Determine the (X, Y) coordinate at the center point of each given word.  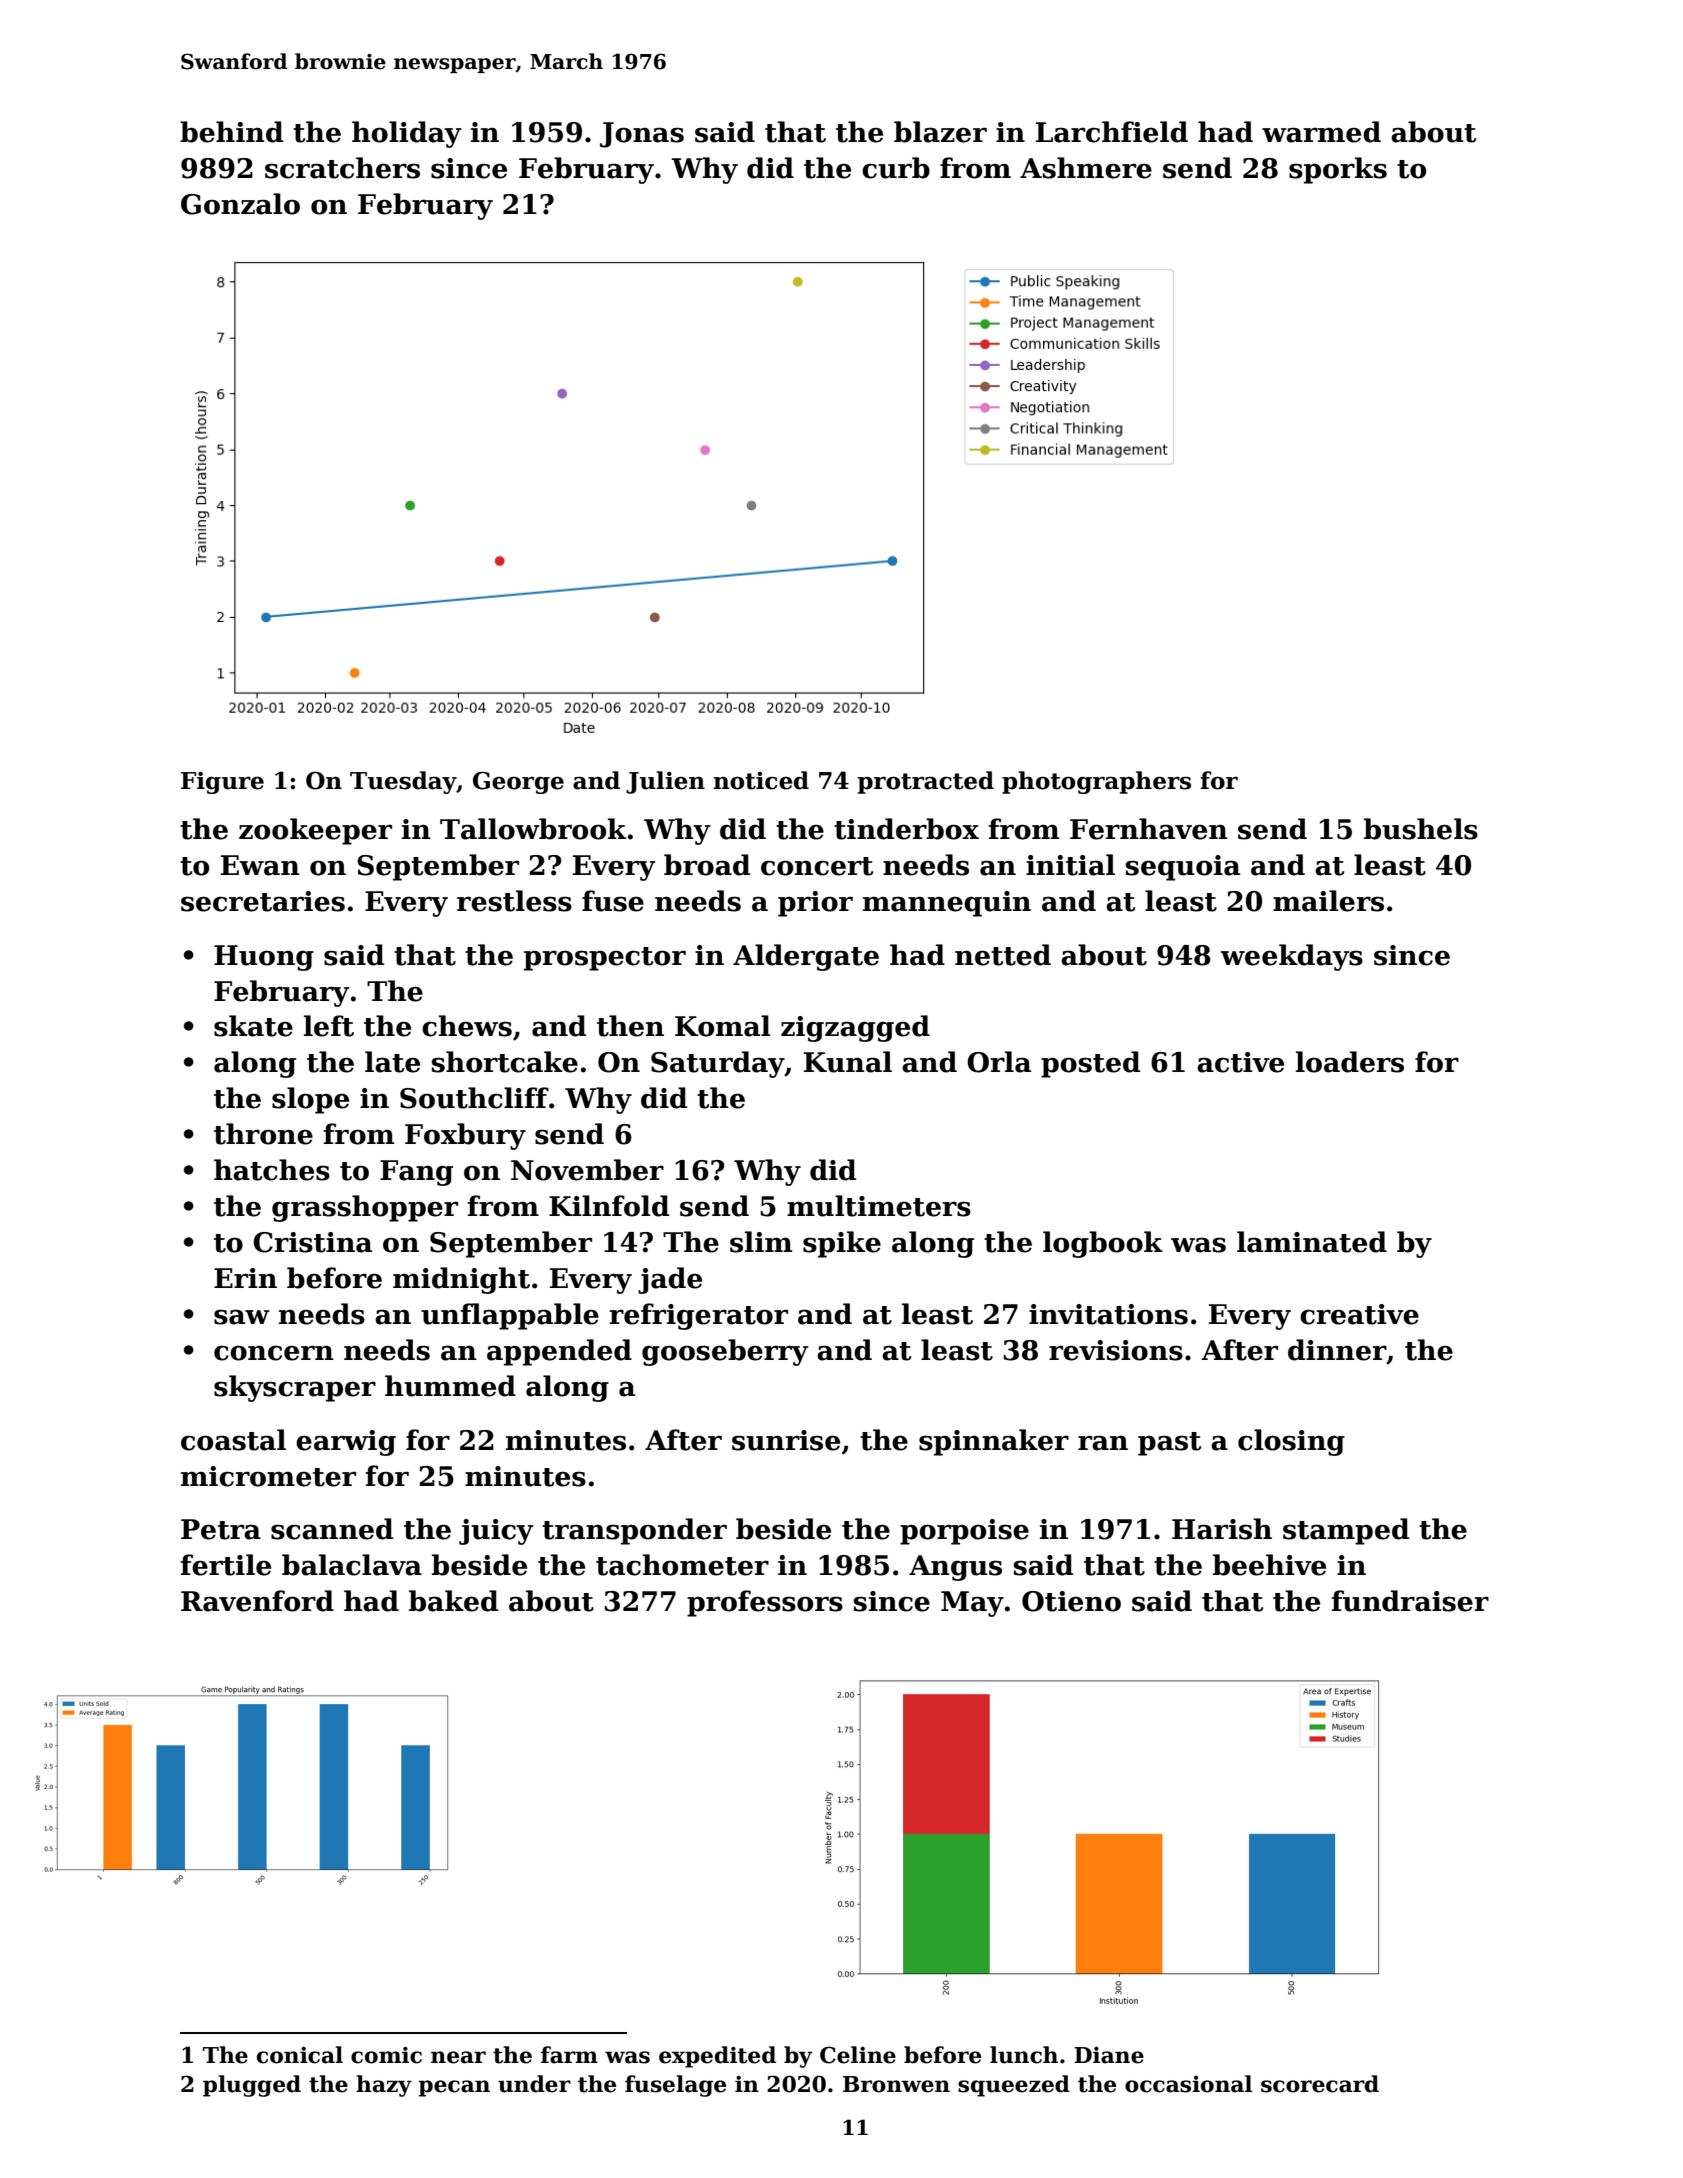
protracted (926, 782)
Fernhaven (1149, 829)
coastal (233, 1440)
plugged (252, 2086)
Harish (1222, 1529)
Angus (955, 1568)
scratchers (342, 168)
